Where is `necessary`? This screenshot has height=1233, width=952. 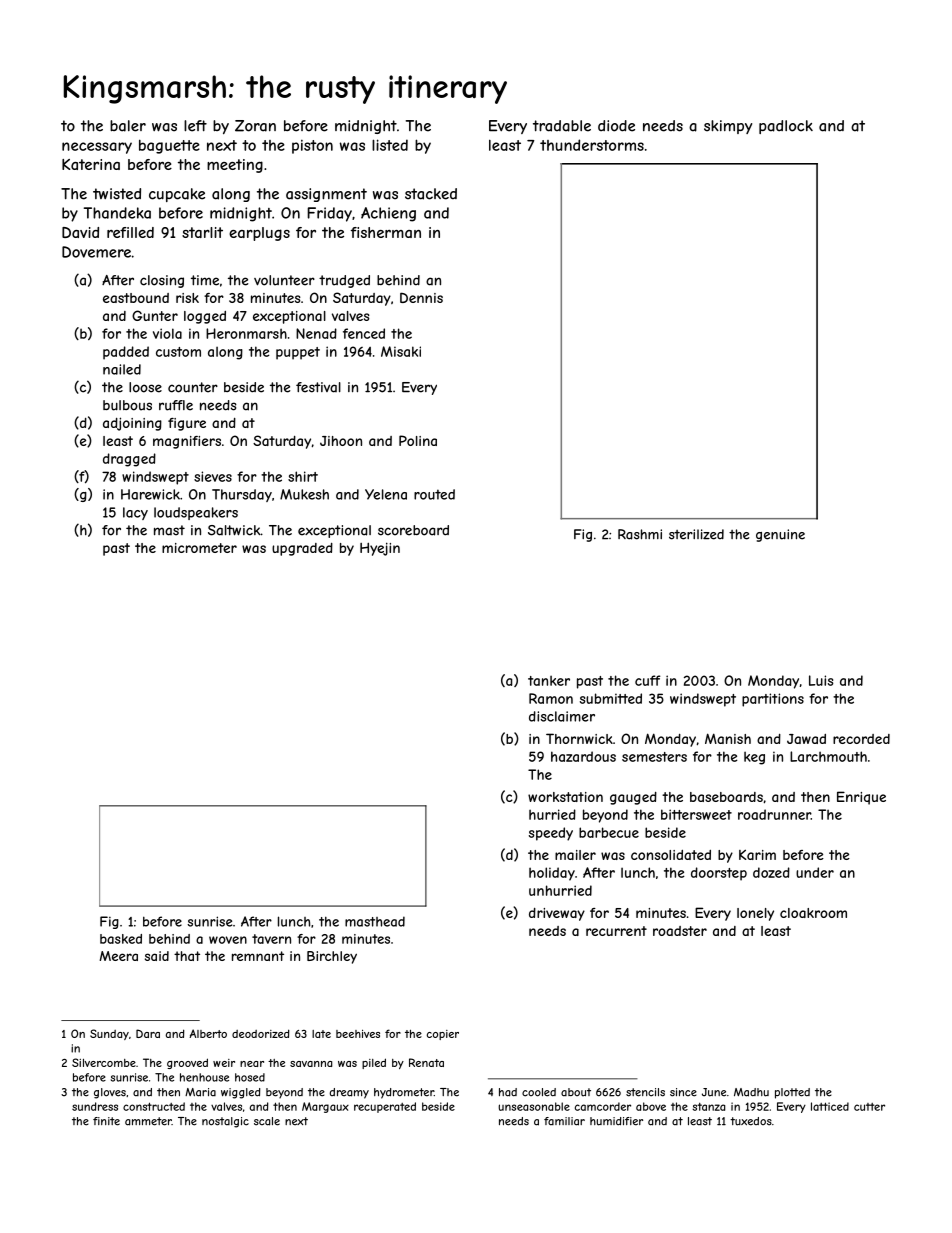
necessary is located at coordinates (97, 148).
